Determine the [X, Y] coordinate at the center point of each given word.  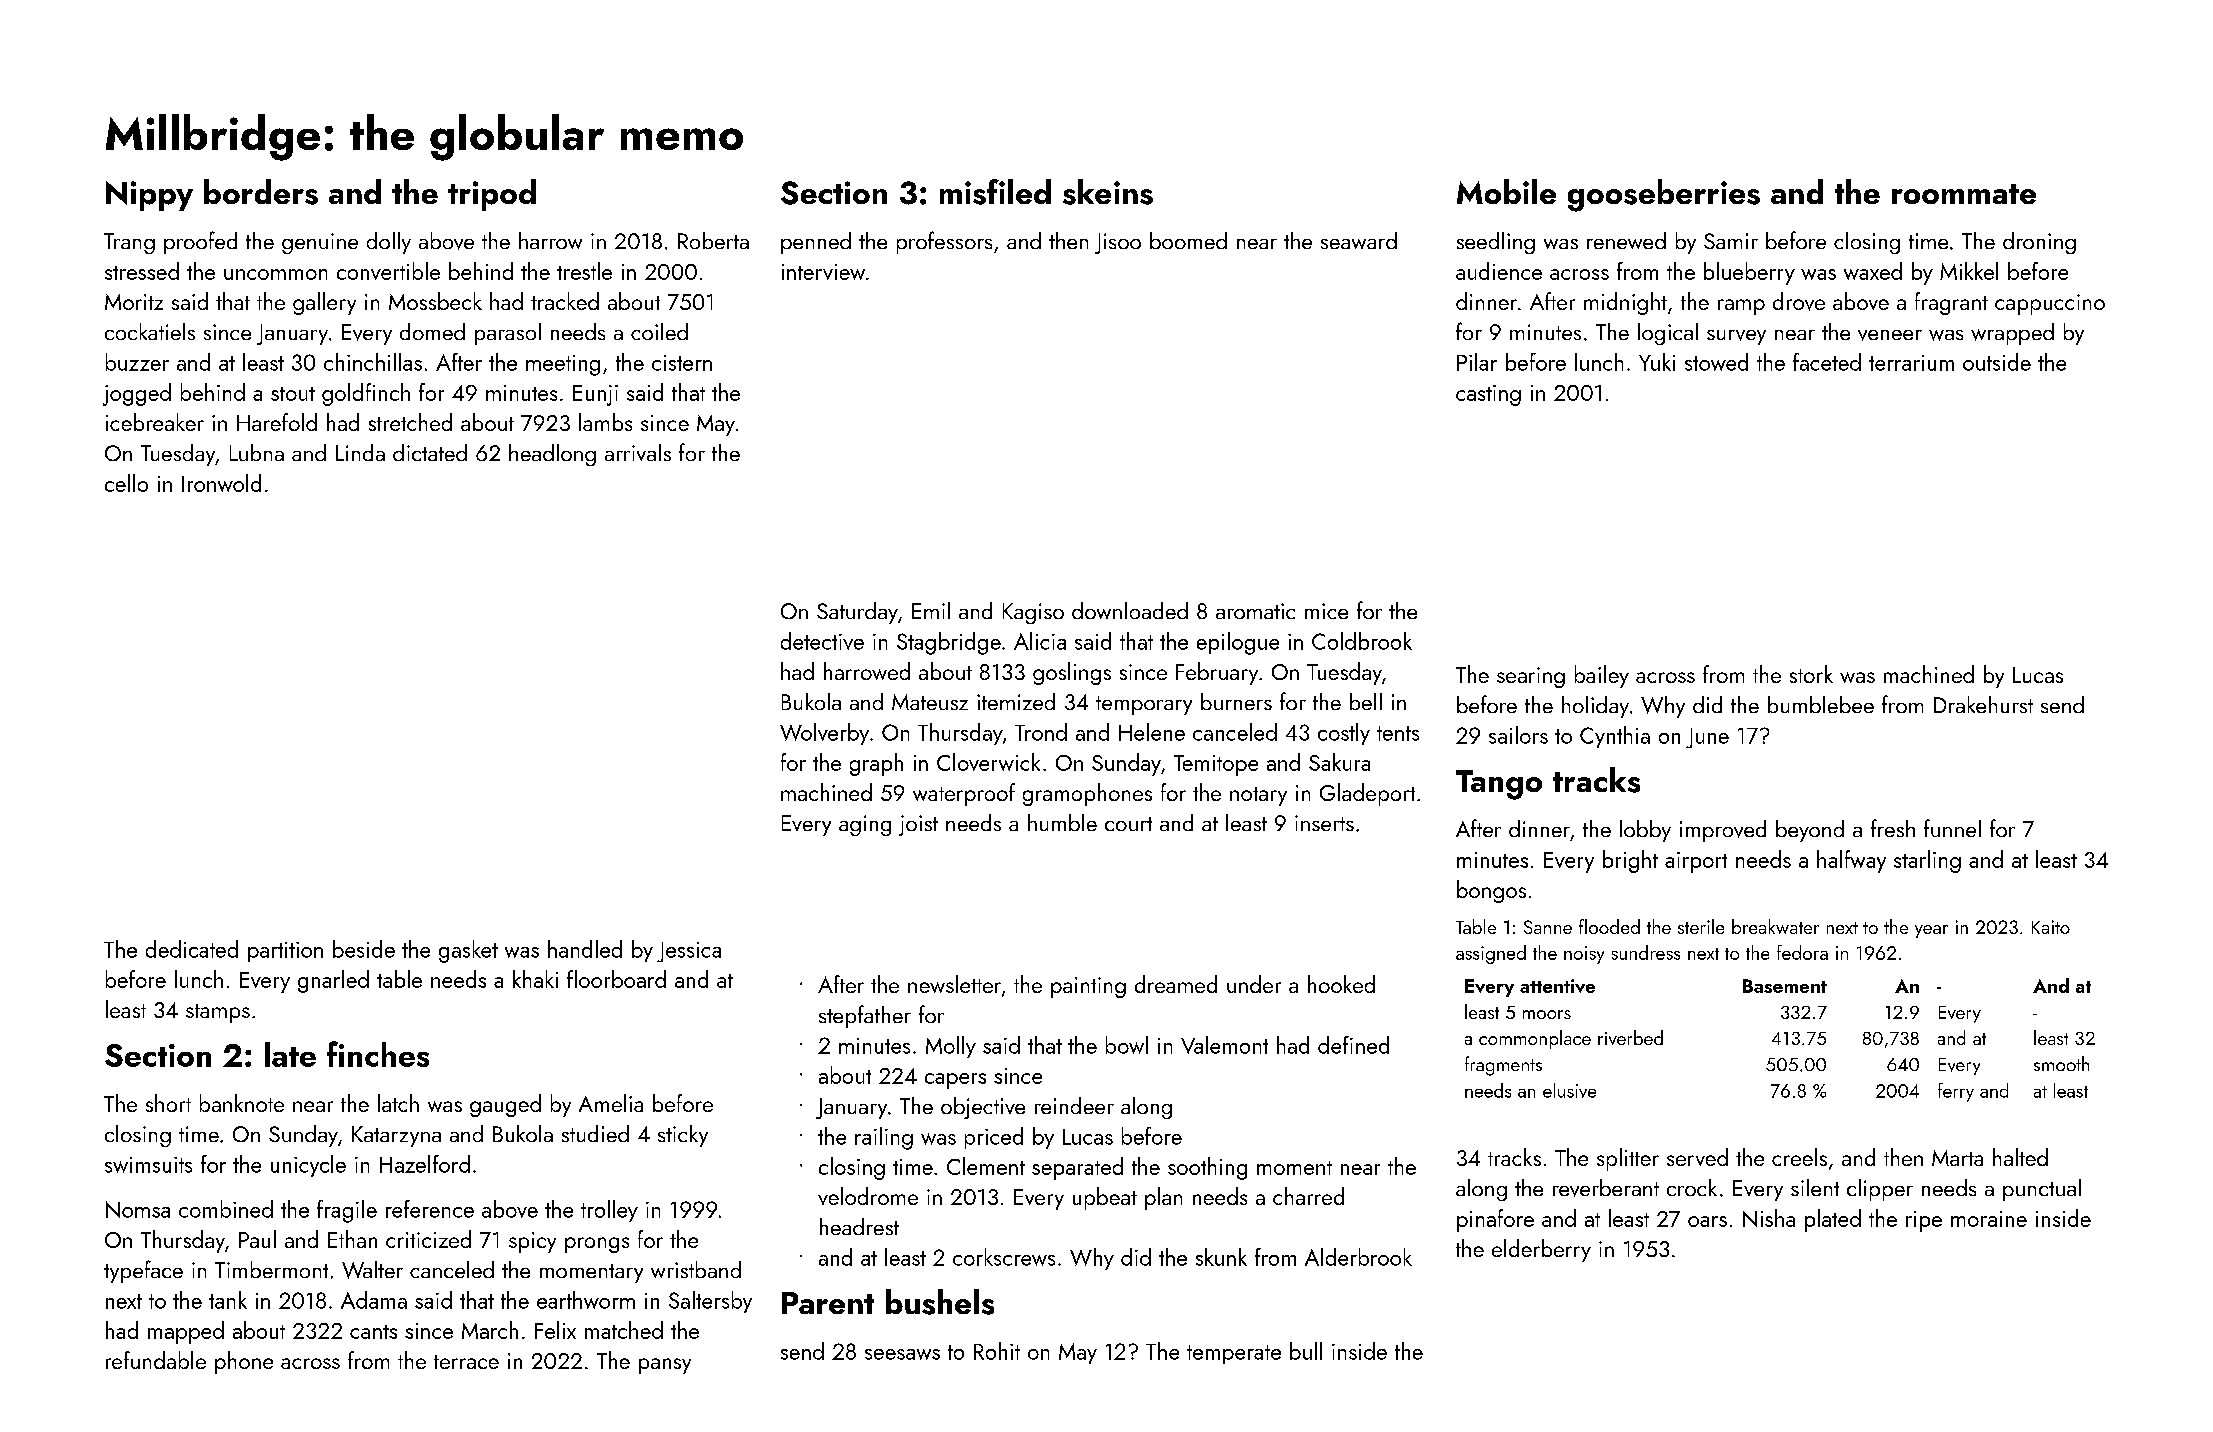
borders [261, 192]
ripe [1924, 1221]
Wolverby [824, 734]
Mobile [1506, 191]
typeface [143, 1271]
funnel [1952, 828]
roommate [1964, 194]
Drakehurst [1983, 704]
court [1128, 824]
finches [378, 1054]
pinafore [1495, 1220]
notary [1258, 796]
